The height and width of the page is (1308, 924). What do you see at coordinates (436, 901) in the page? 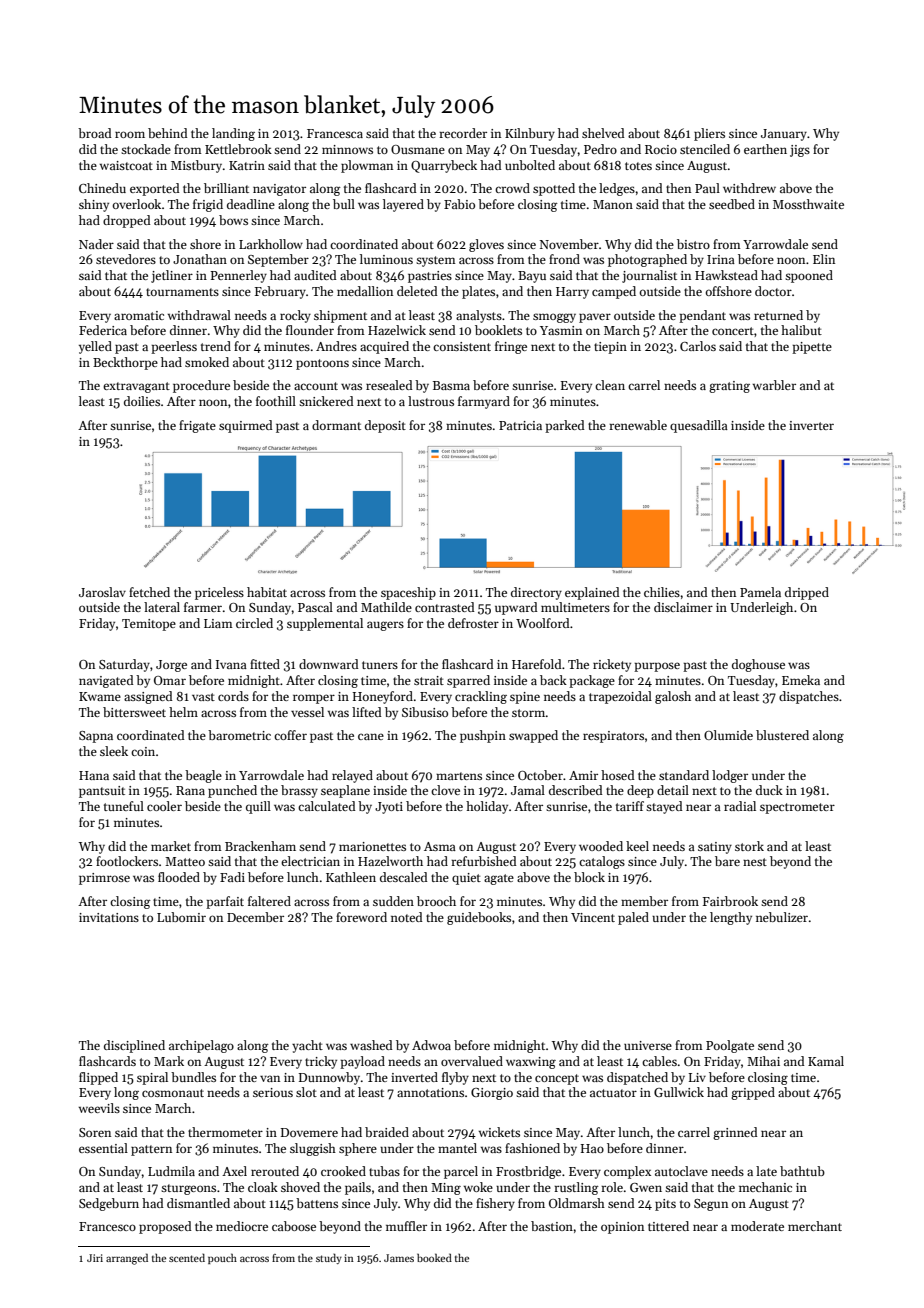
I see `brooch` at bounding box center [436, 901].
